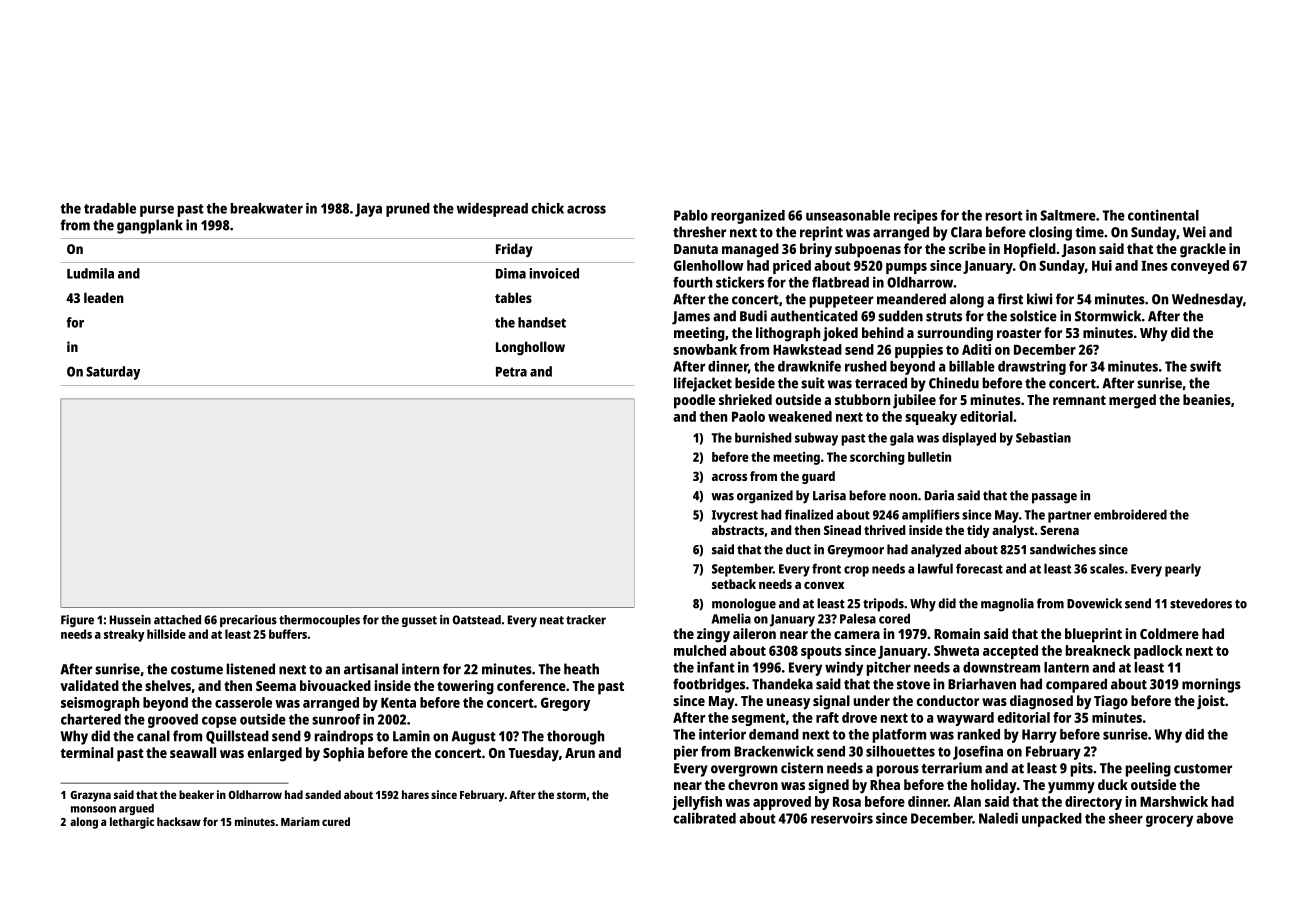  I want to click on Petra, so click(511, 372).
